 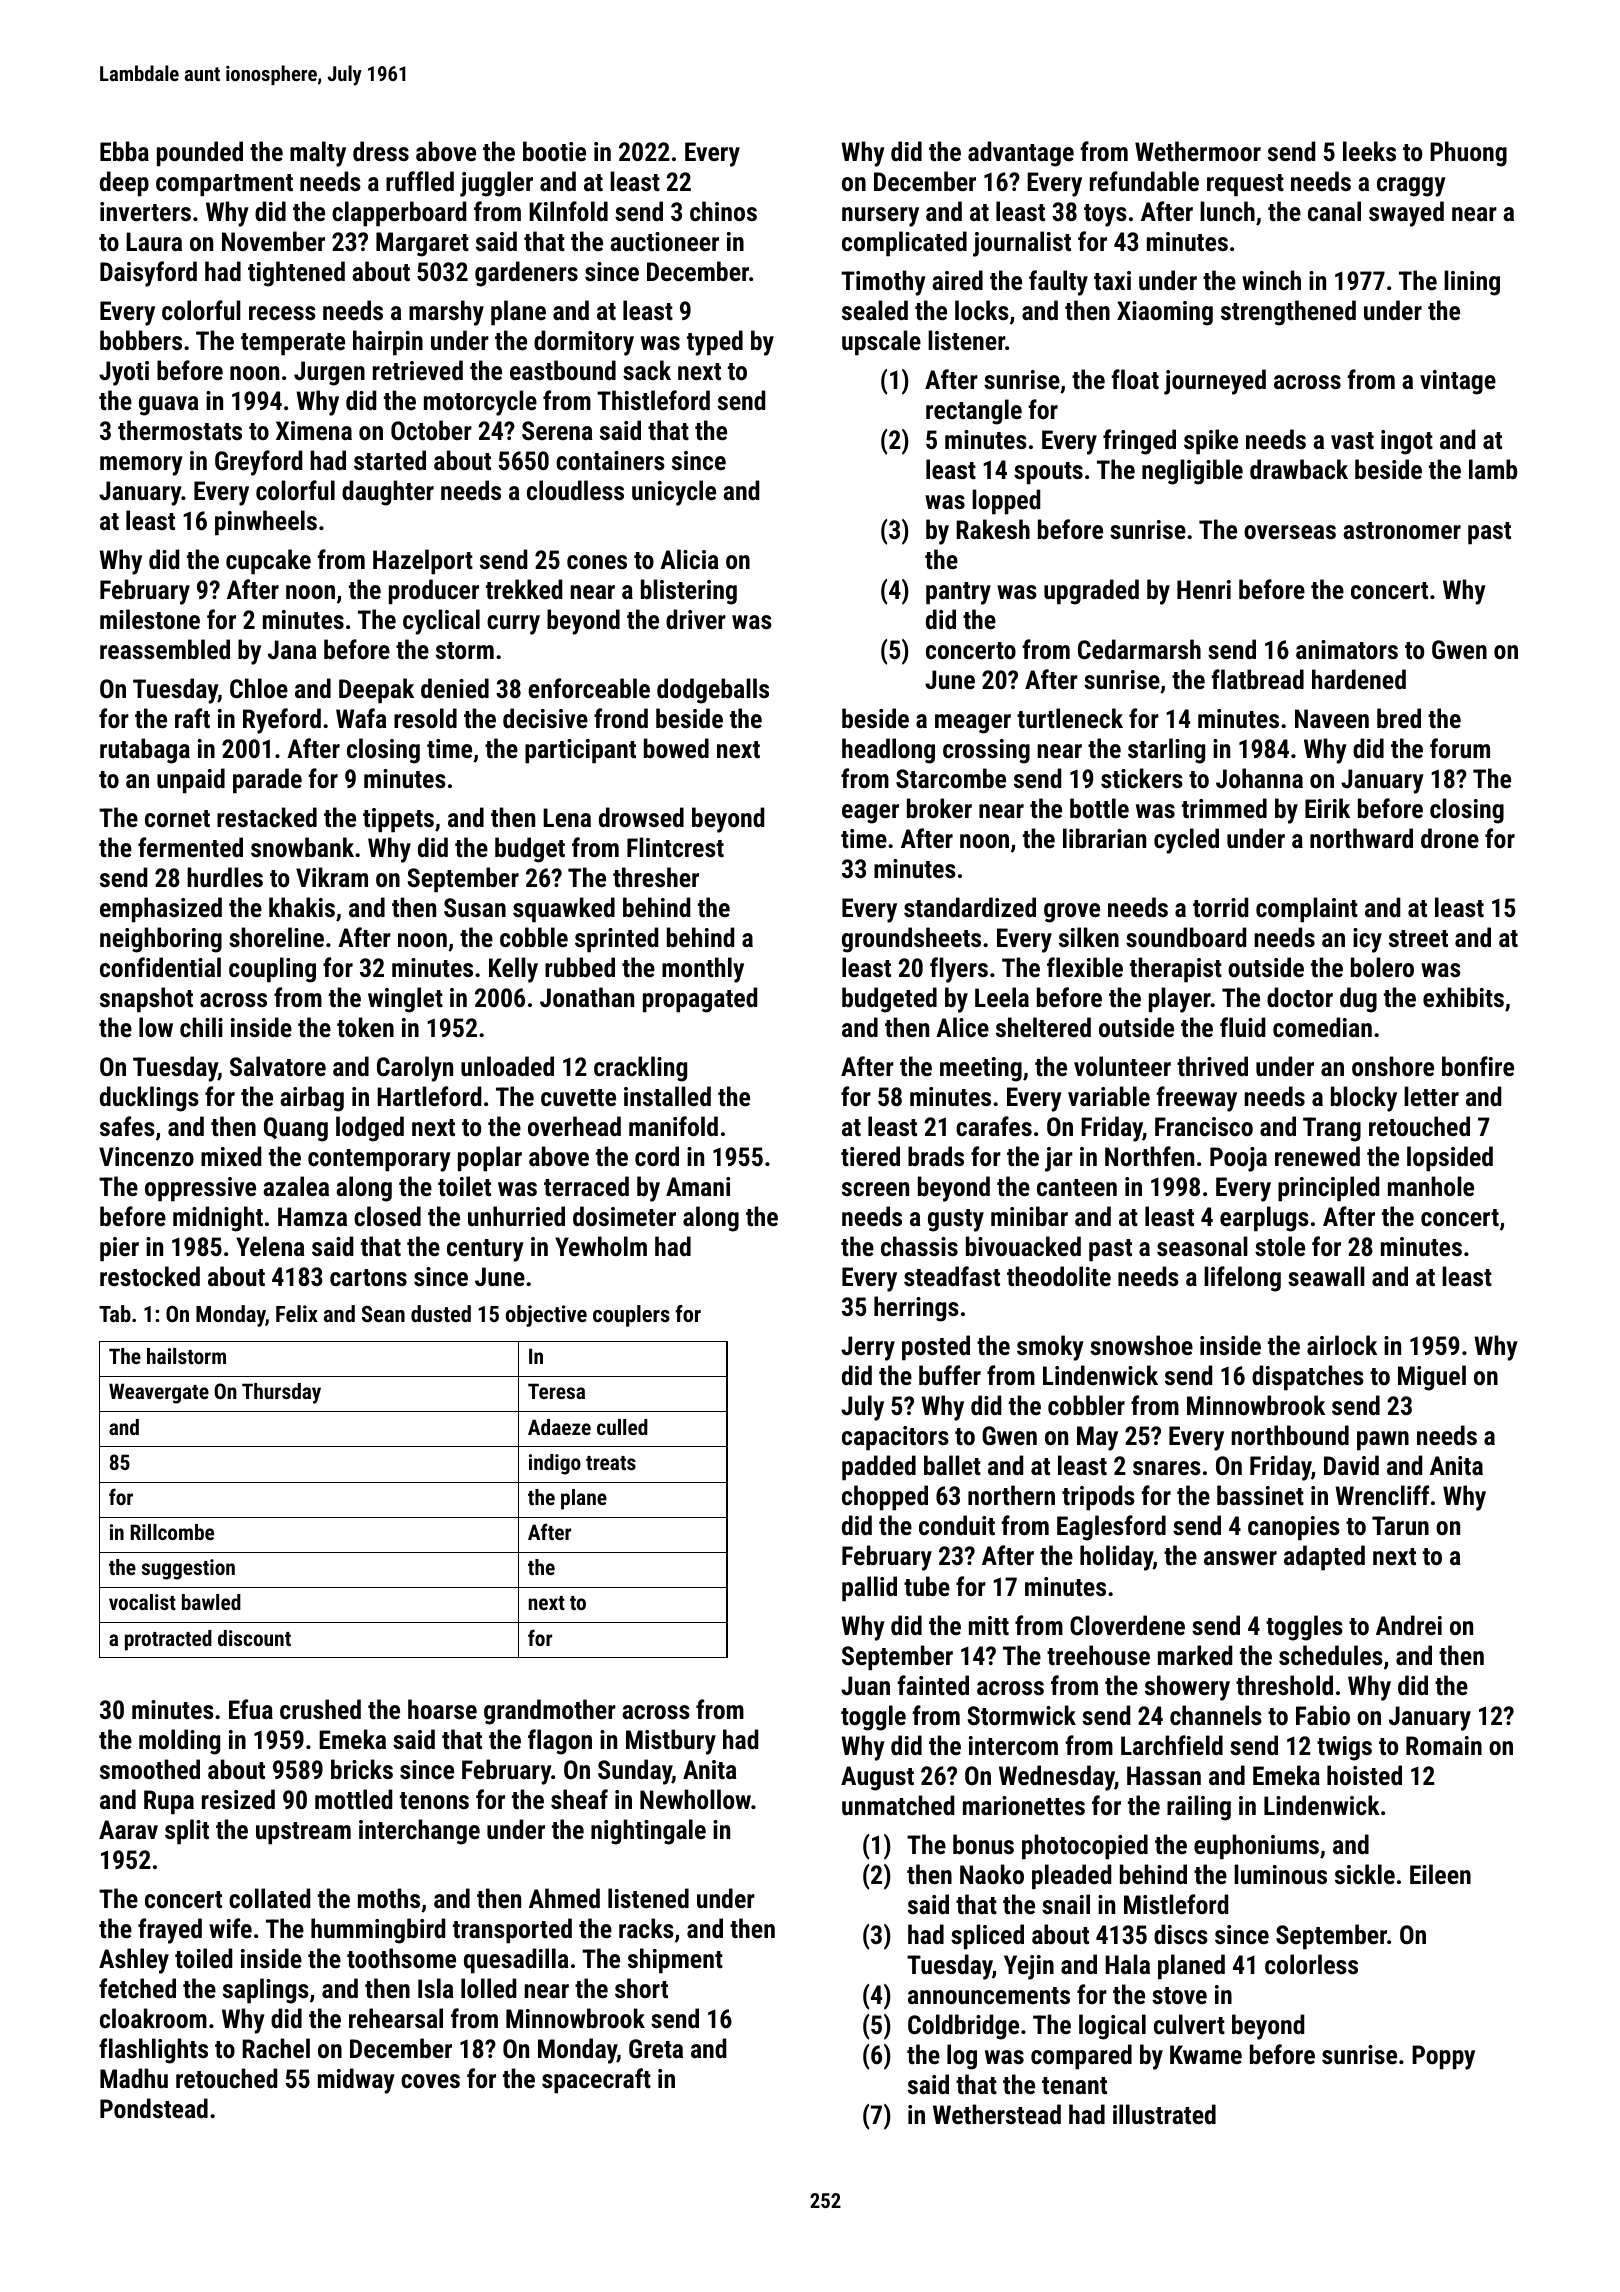 What do you see at coordinates (1478, 1066) in the screenshot?
I see `bonfire` at bounding box center [1478, 1066].
